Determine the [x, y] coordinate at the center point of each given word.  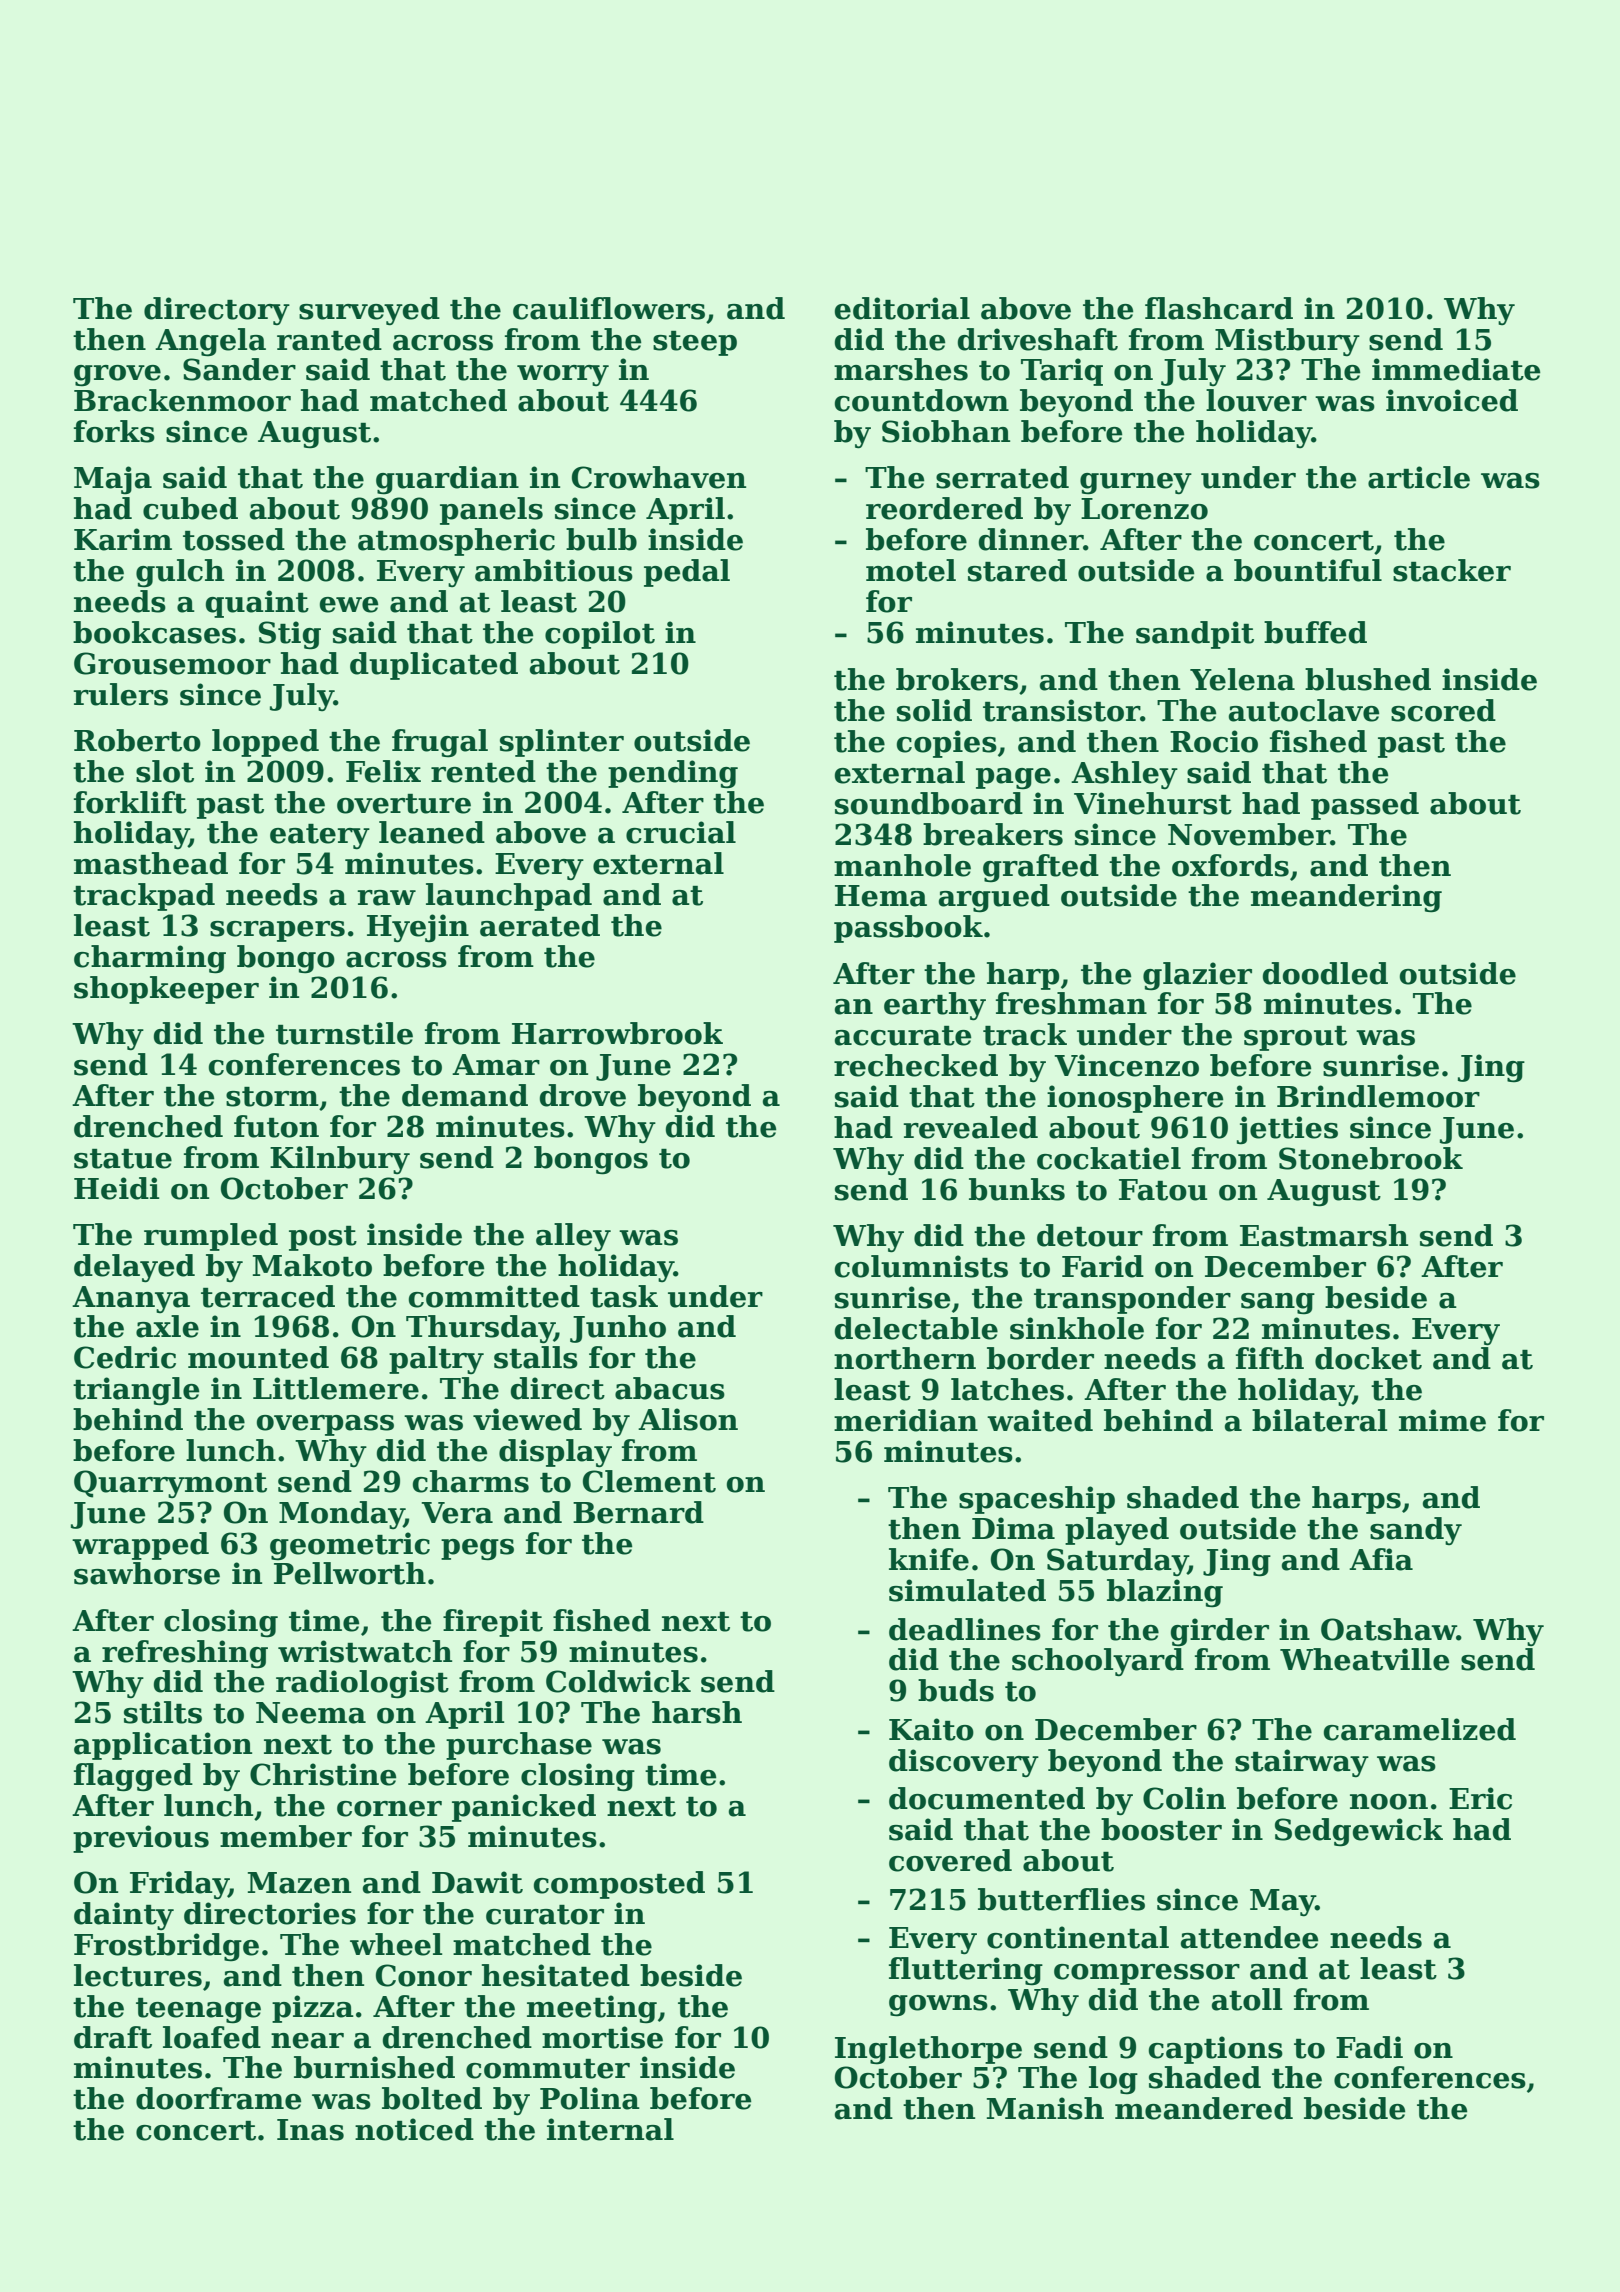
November [1249, 834]
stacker [1452, 570]
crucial [681, 832]
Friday [179, 1885]
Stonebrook [1371, 1158]
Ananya [131, 1299]
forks [114, 431]
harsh [697, 1712]
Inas [310, 2130]
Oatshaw [1389, 1629]
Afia [1381, 1559]
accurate [903, 1036]
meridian [906, 1420]
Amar [496, 1065]
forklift [130, 802]
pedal [687, 573]
